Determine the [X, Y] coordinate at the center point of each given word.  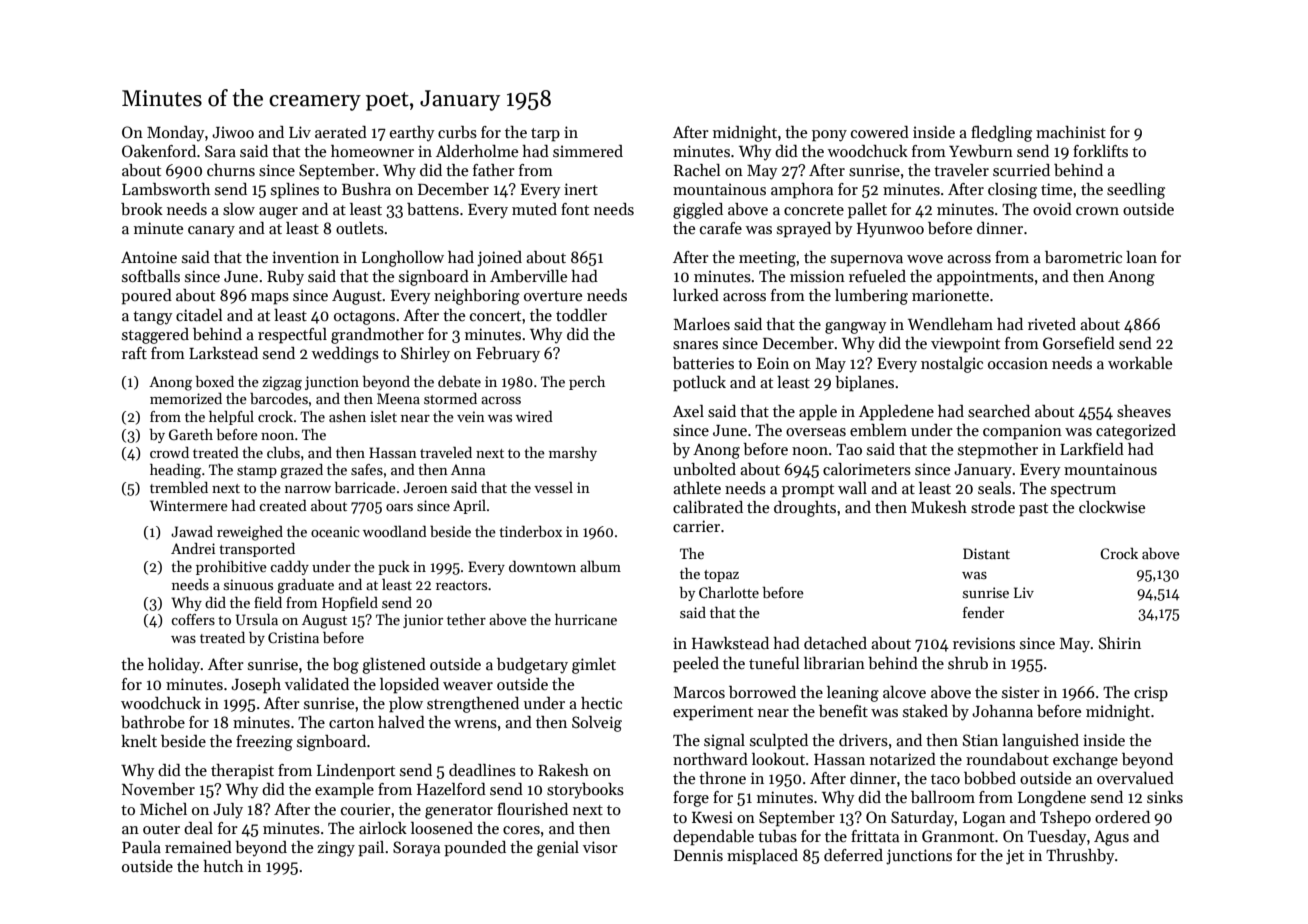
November [158, 789]
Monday [176, 134]
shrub [968, 663]
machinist [1071, 132]
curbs [457, 132]
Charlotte [729, 592]
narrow [308, 489]
